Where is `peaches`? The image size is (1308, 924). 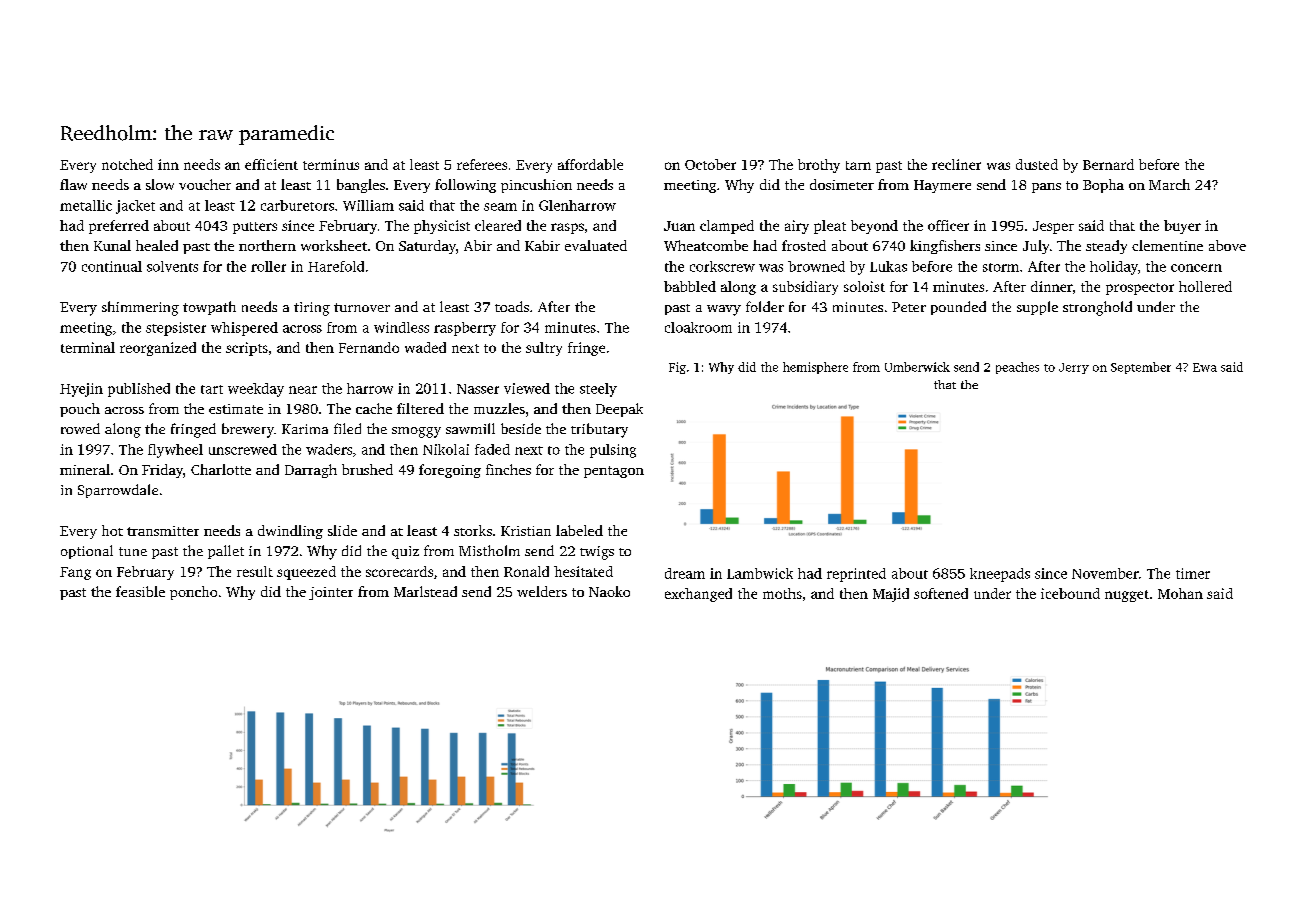 peaches is located at coordinates (1017, 368).
